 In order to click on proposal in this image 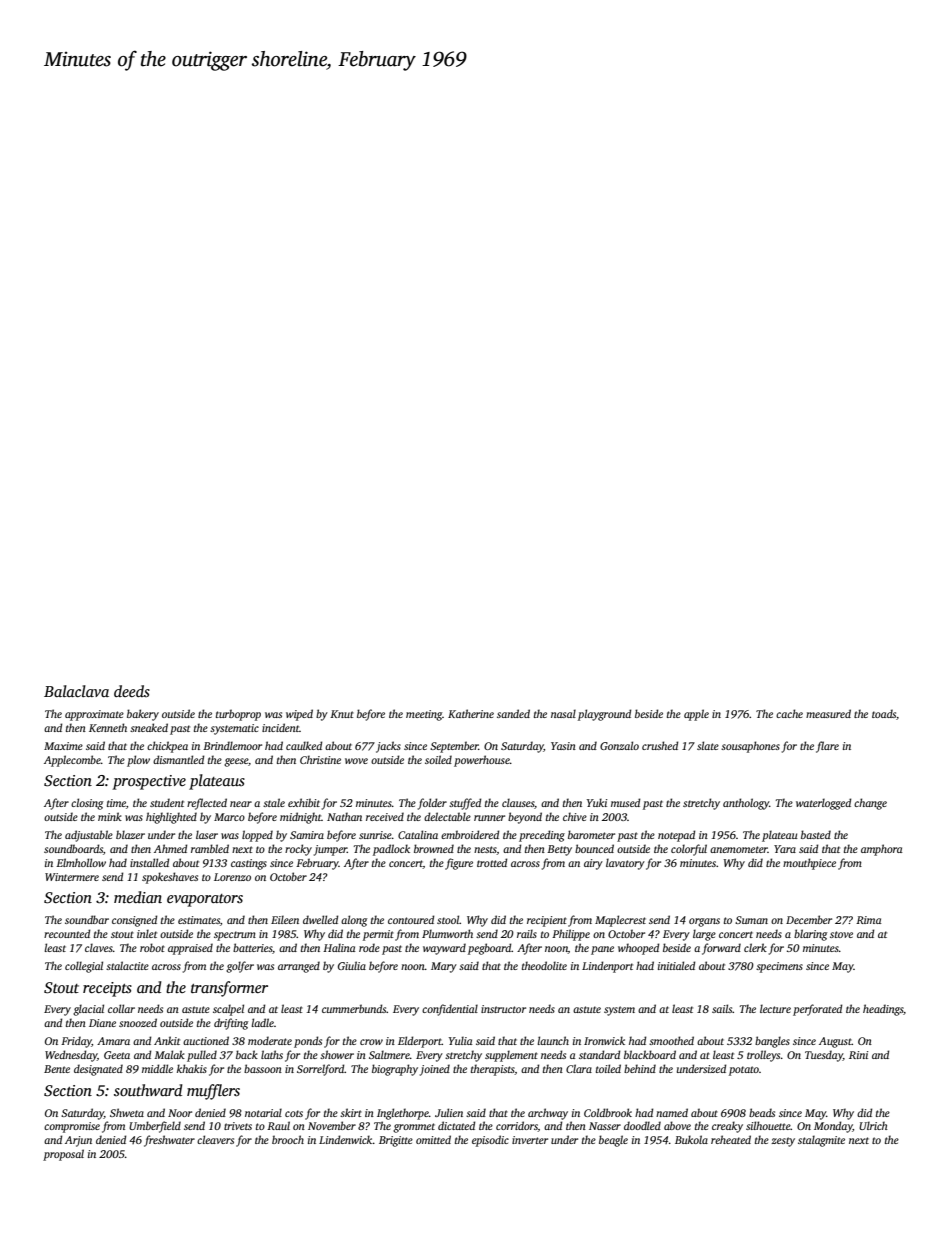, I will do `click(63, 1155)`.
